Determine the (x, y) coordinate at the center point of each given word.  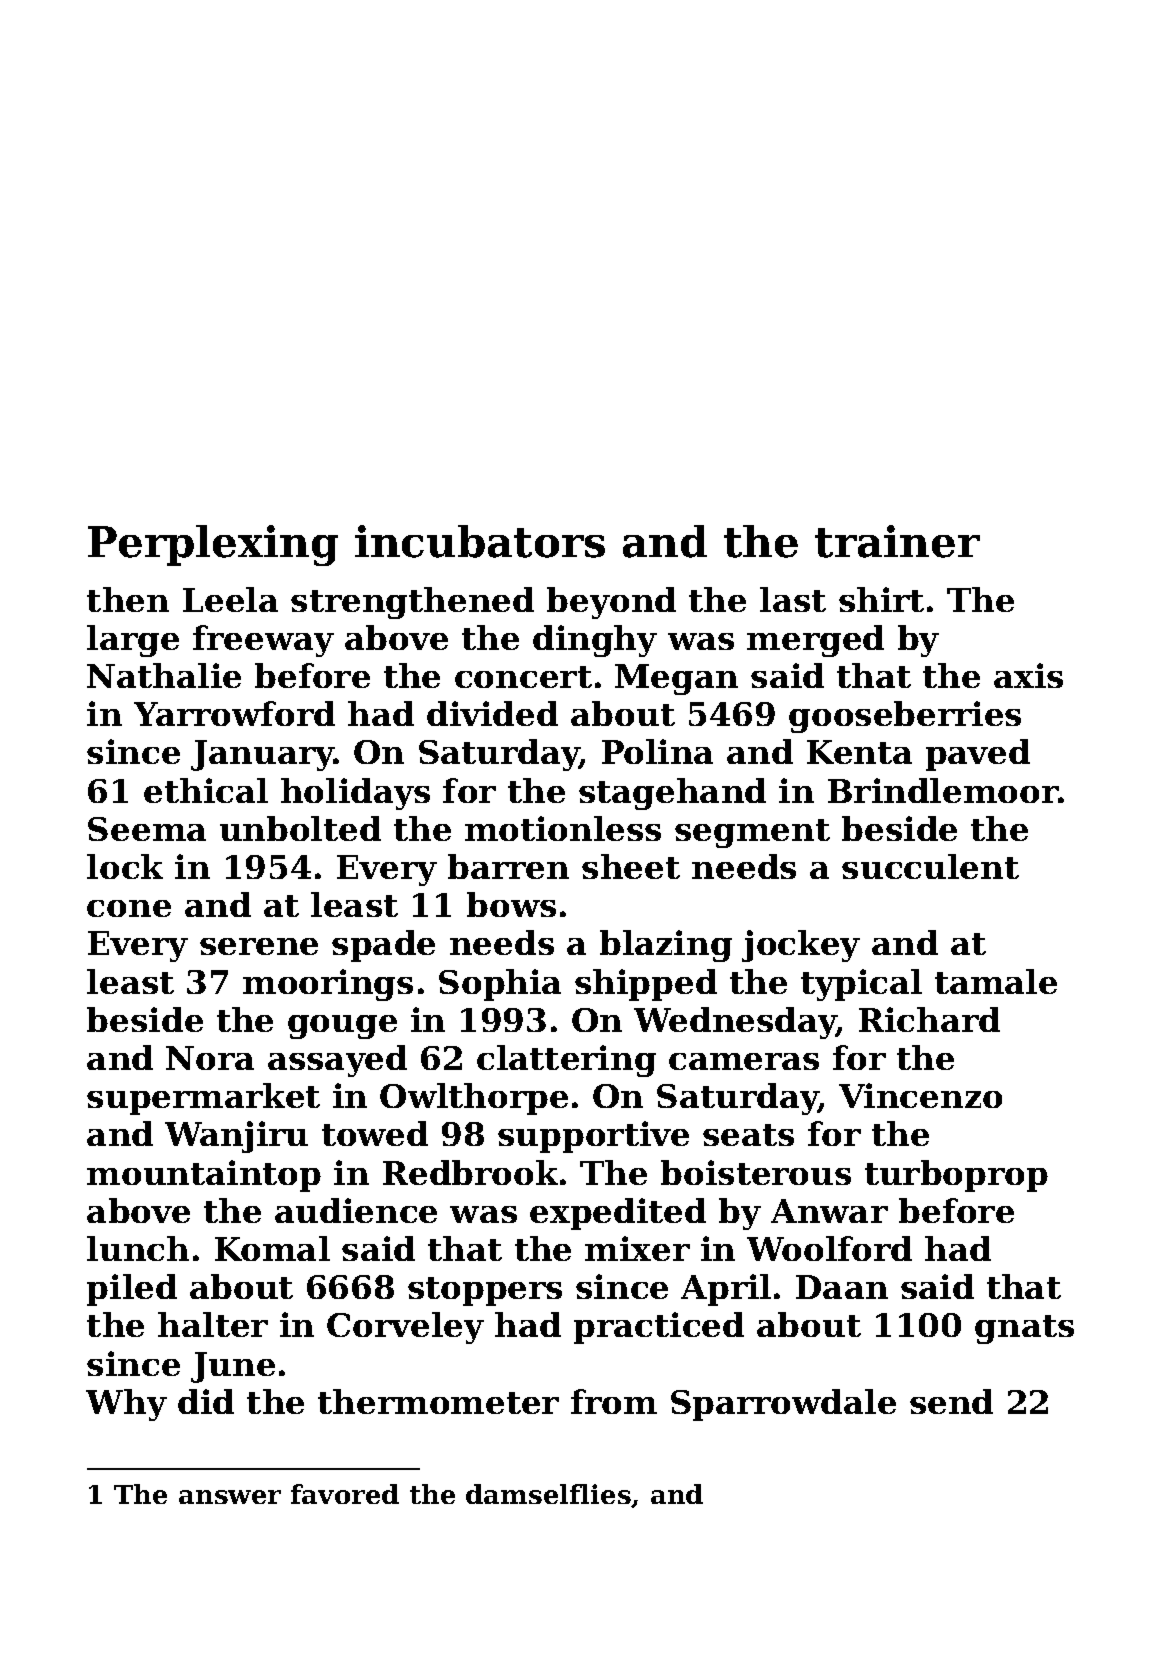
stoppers (485, 1291)
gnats (1024, 1329)
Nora (210, 1058)
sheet (631, 866)
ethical (206, 790)
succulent (930, 866)
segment (752, 833)
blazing (666, 946)
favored (345, 1494)
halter (213, 1324)
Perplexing (213, 545)
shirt (881, 599)
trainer (897, 541)
